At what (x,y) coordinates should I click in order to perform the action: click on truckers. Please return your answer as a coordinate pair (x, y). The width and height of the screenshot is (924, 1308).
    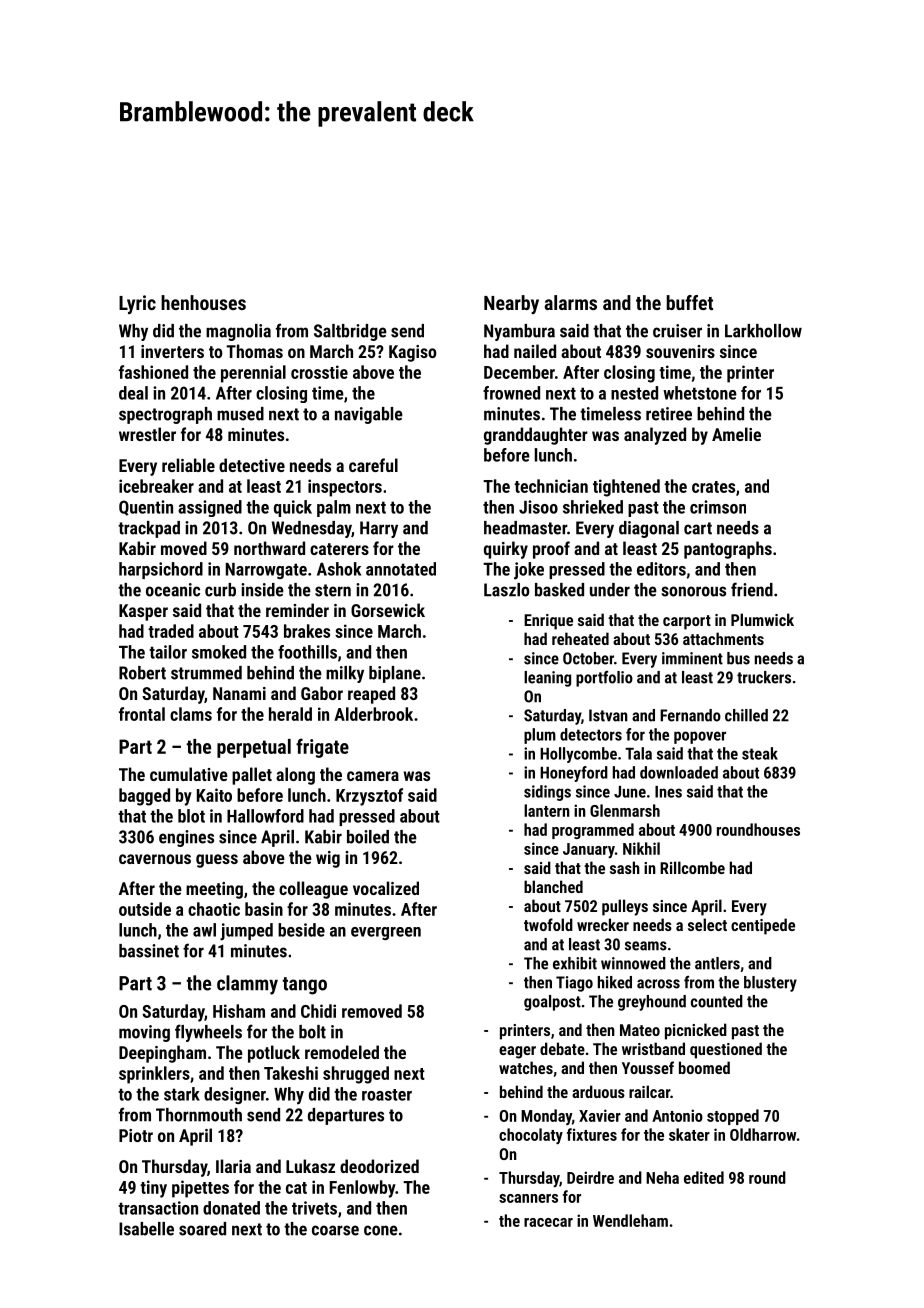
    Looking at the image, I should click on (764, 677).
